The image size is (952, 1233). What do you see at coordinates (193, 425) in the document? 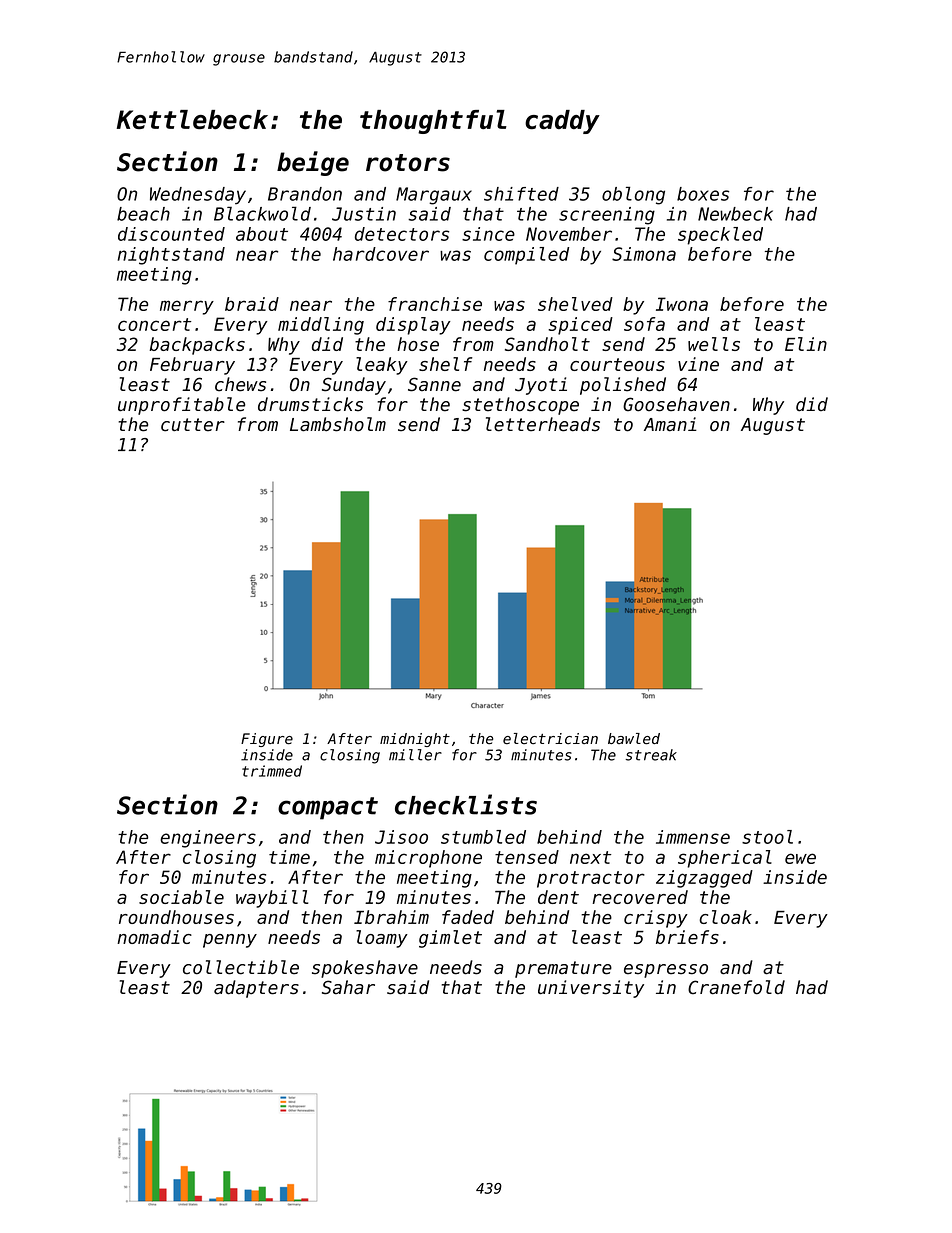
I see `cutter` at bounding box center [193, 425].
